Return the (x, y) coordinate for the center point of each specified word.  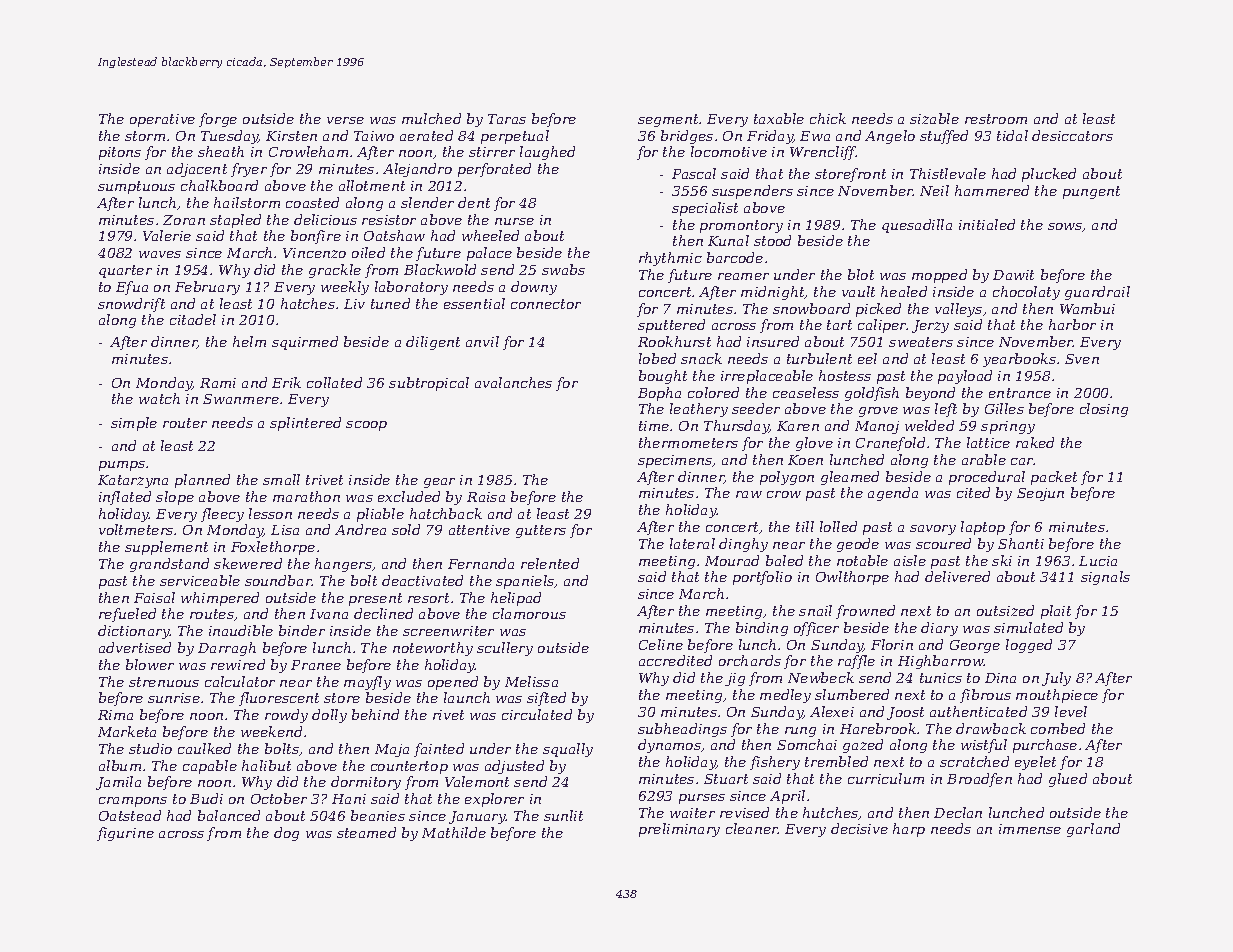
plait (1056, 612)
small (281, 479)
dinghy (743, 545)
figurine (125, 834)
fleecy (222, 515)
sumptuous (136, 187)
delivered (957, 576)
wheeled (490, 235)
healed (904, 291)
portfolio (762, 578)
